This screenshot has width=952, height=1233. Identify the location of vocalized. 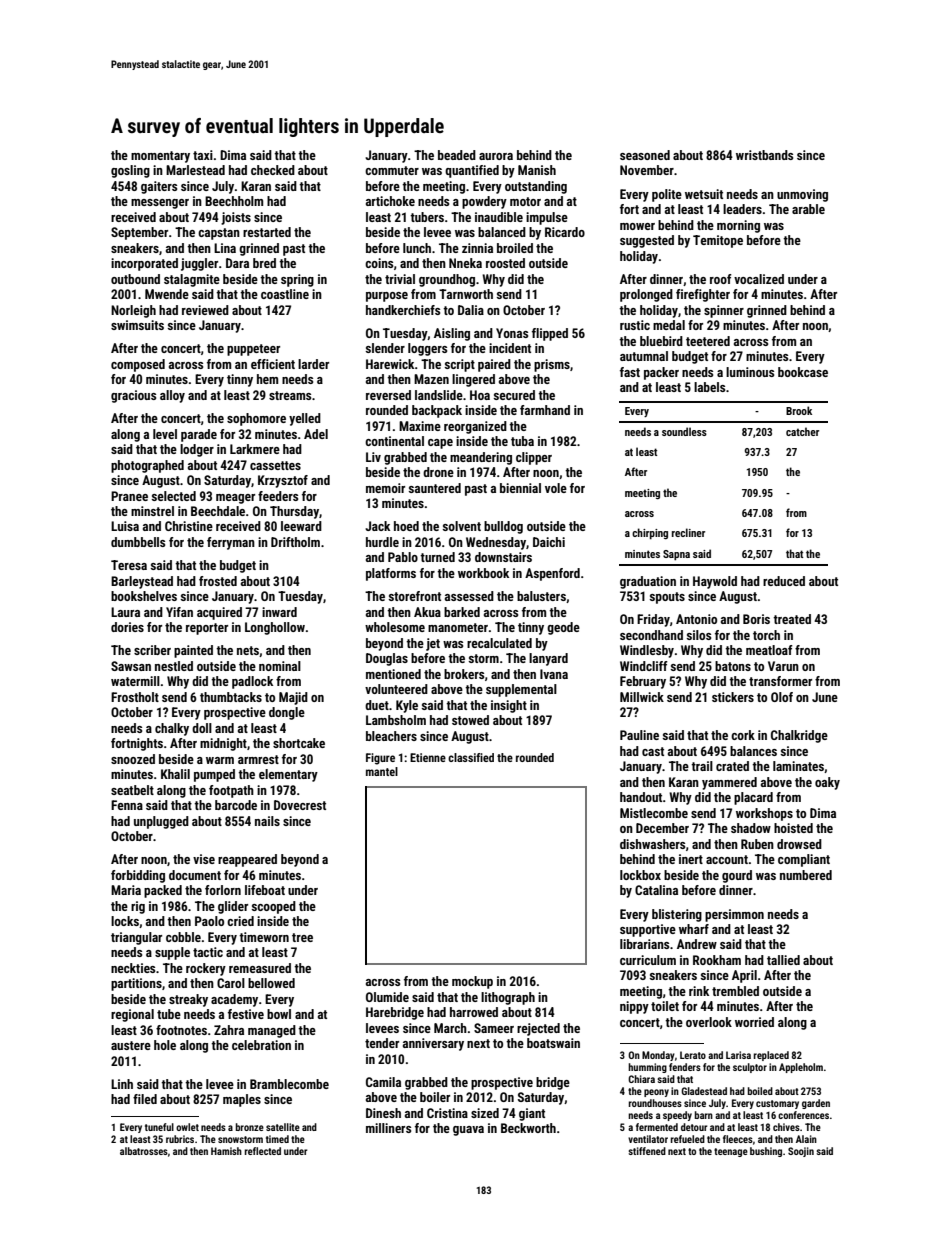
(759, 279).
